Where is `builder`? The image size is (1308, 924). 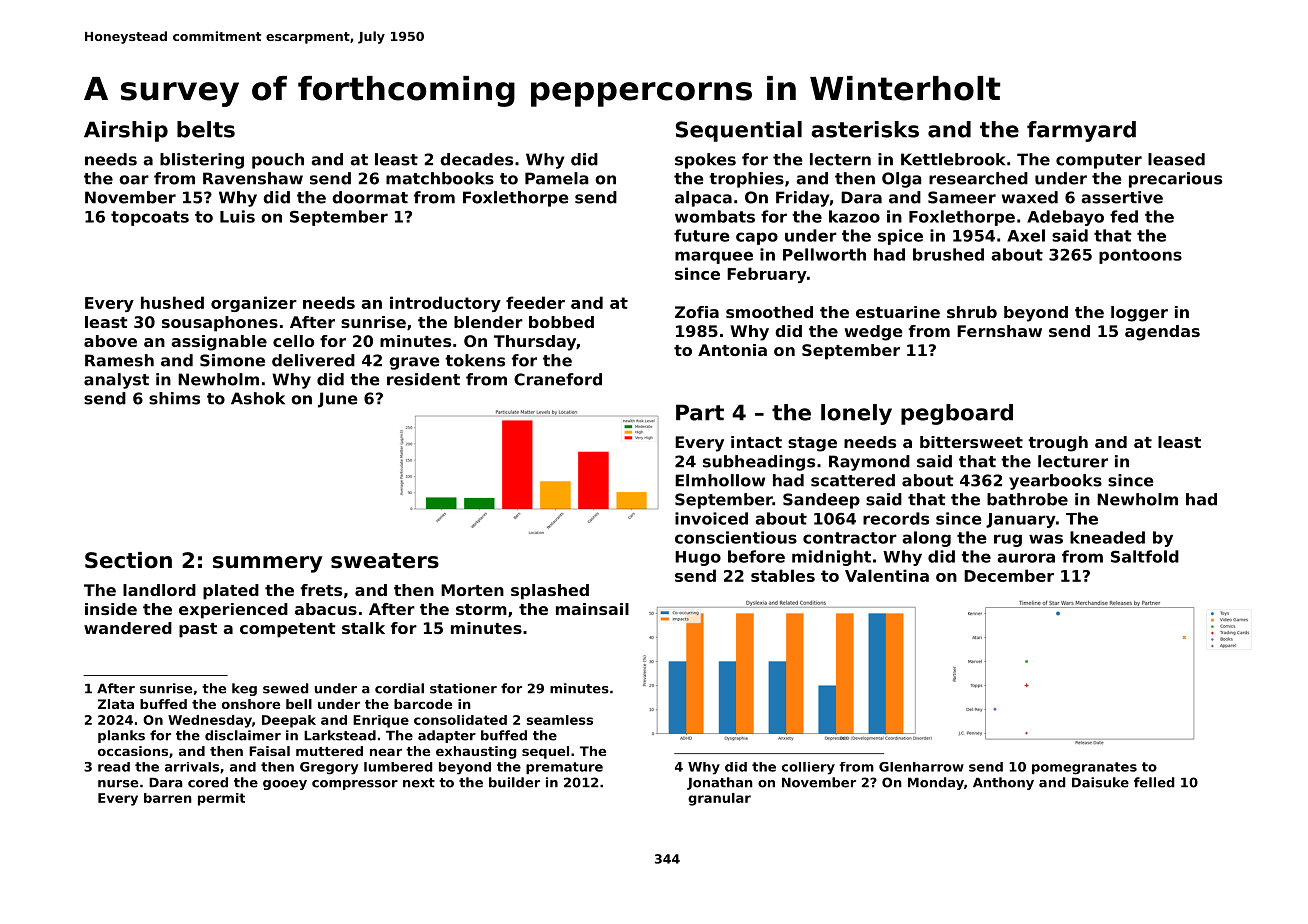 builder is located at coordinates (514, 782).
